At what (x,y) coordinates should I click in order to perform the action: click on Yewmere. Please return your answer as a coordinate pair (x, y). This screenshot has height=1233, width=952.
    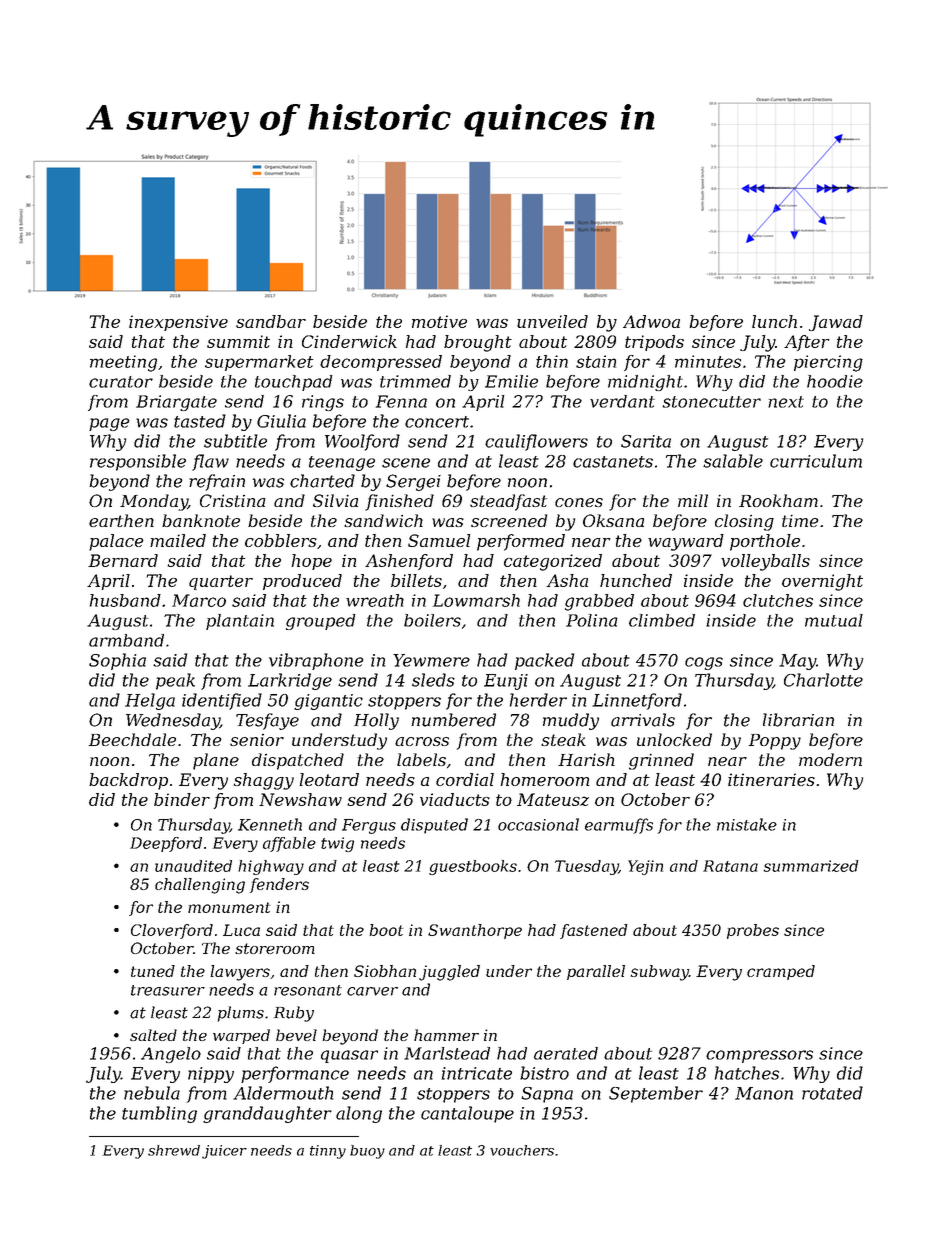
    Looking at the image, I should click on (431, 660).
